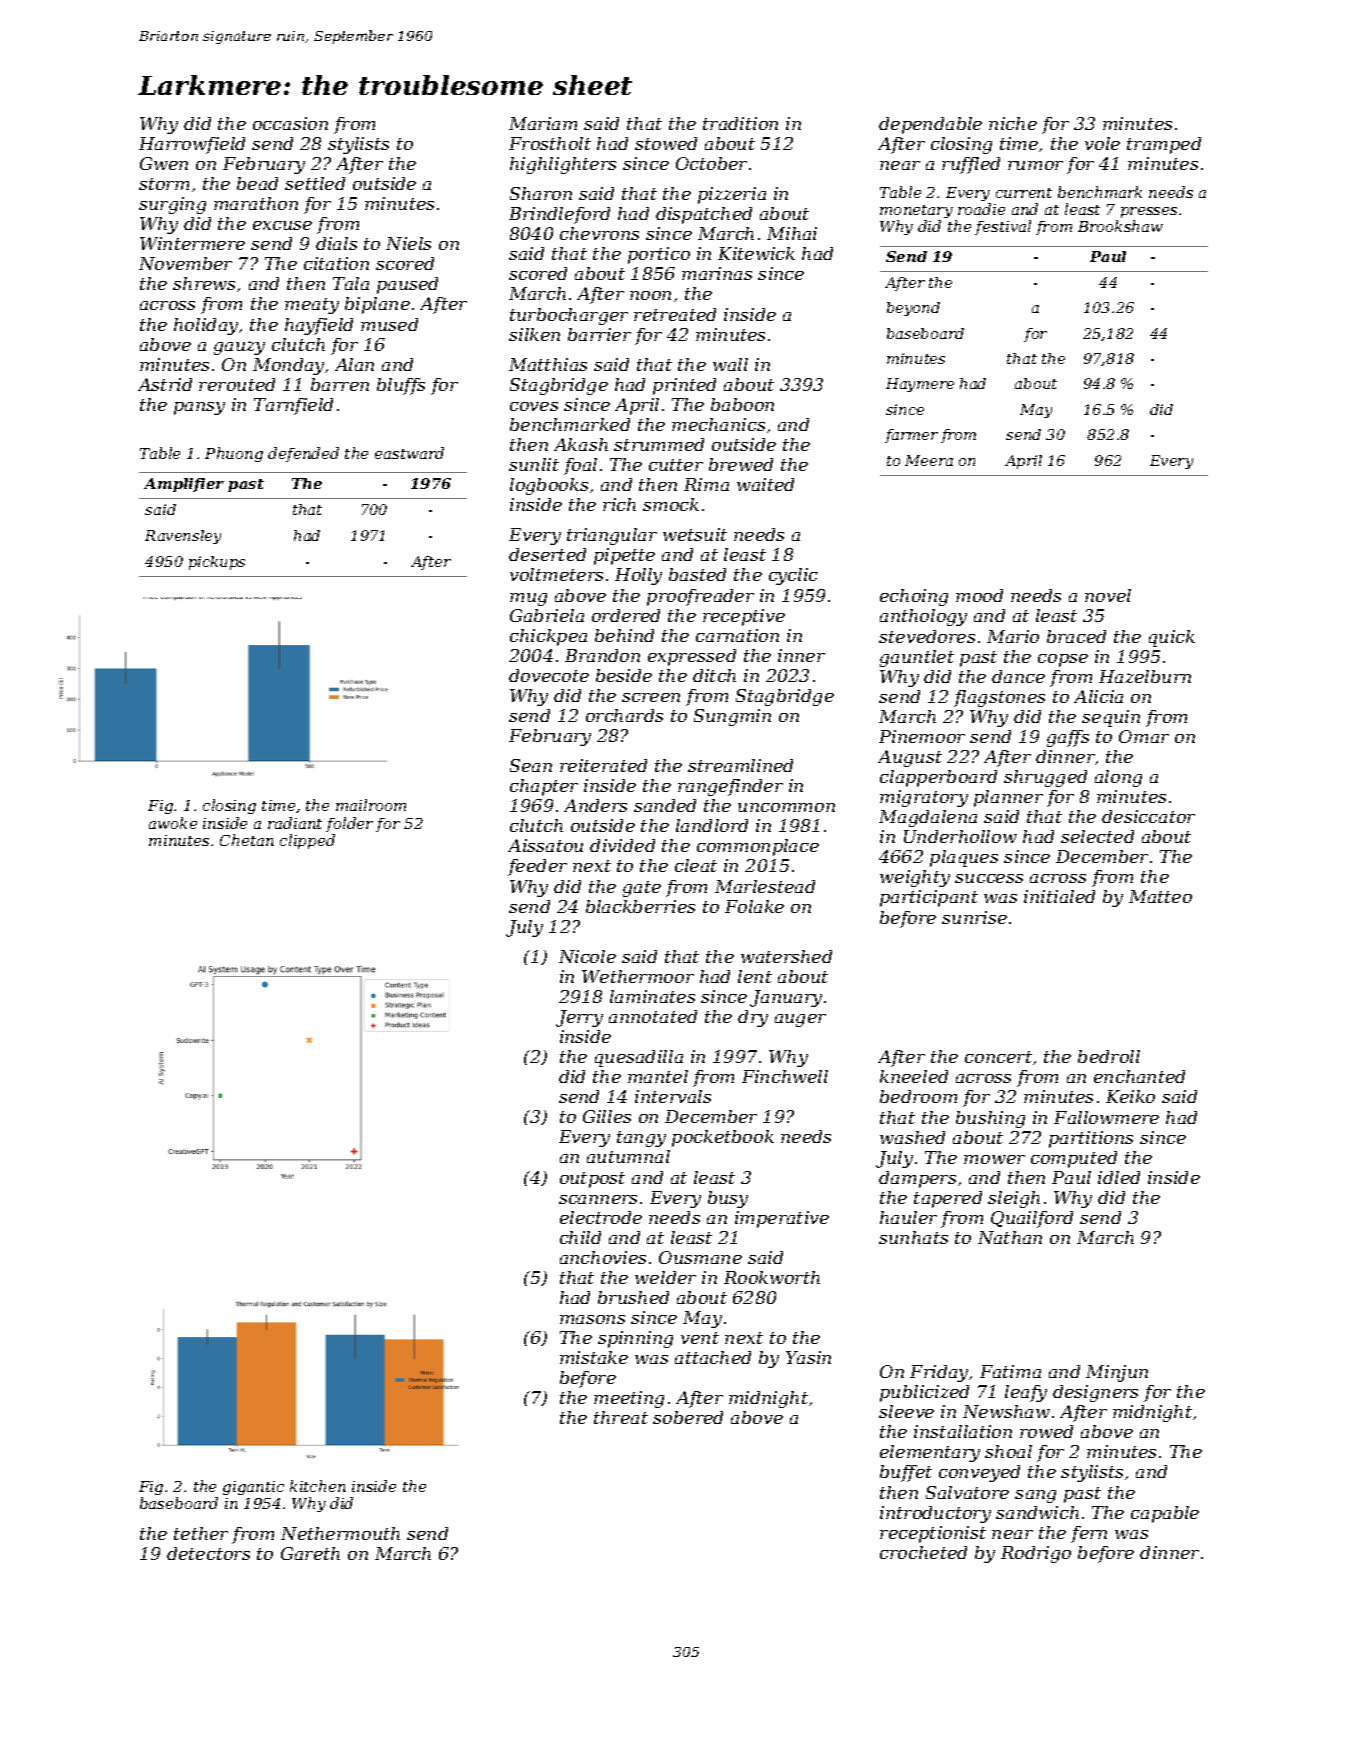 This document has height=1743, width=1347. What do you see at coordinates (217, 563) in the document?
I see `pickups` at bounding box center [217, 563].
